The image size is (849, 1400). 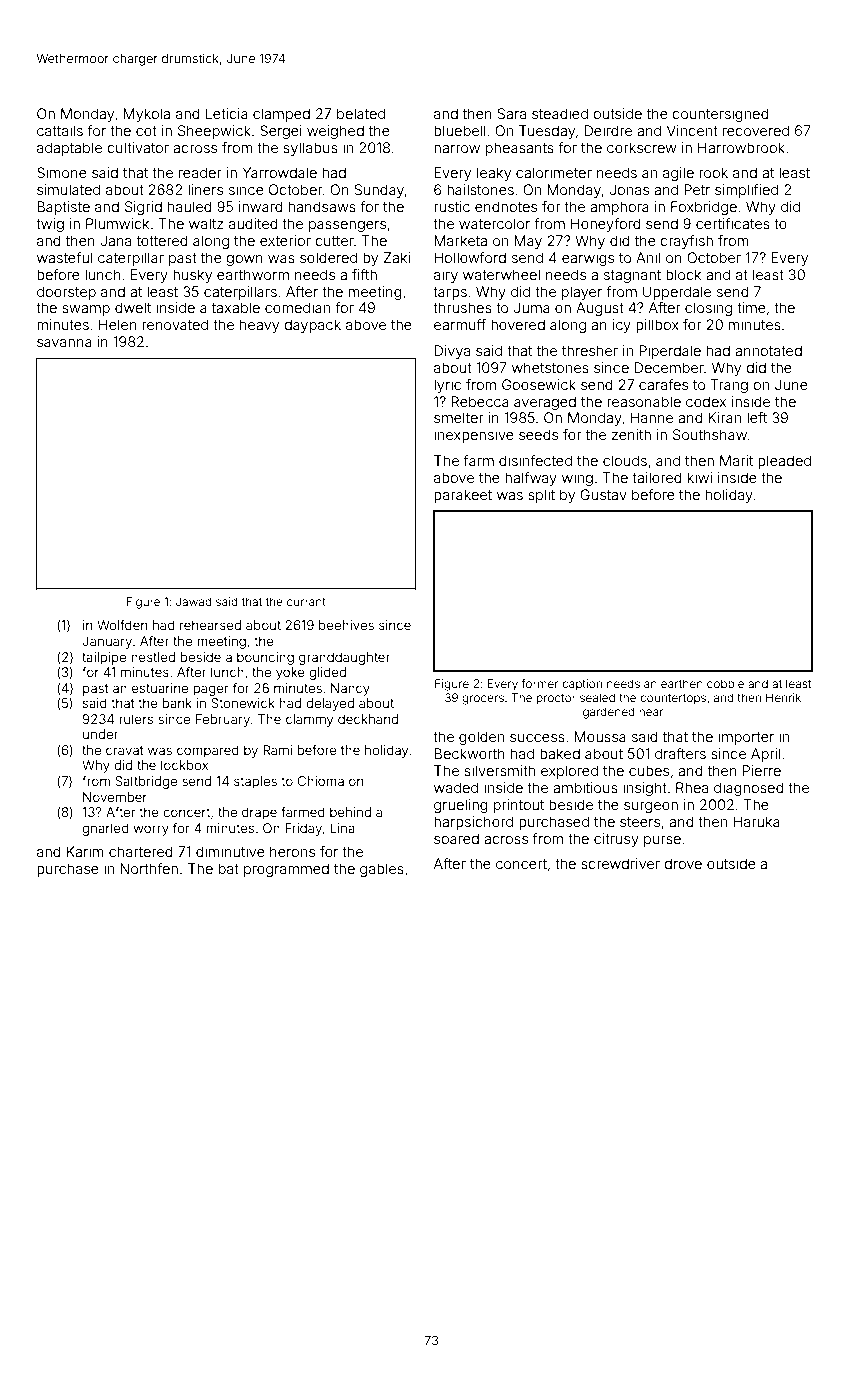 What do you see at coordinates (229, 868) in the document?
I see `bat` at bounding box center [229, 868].
